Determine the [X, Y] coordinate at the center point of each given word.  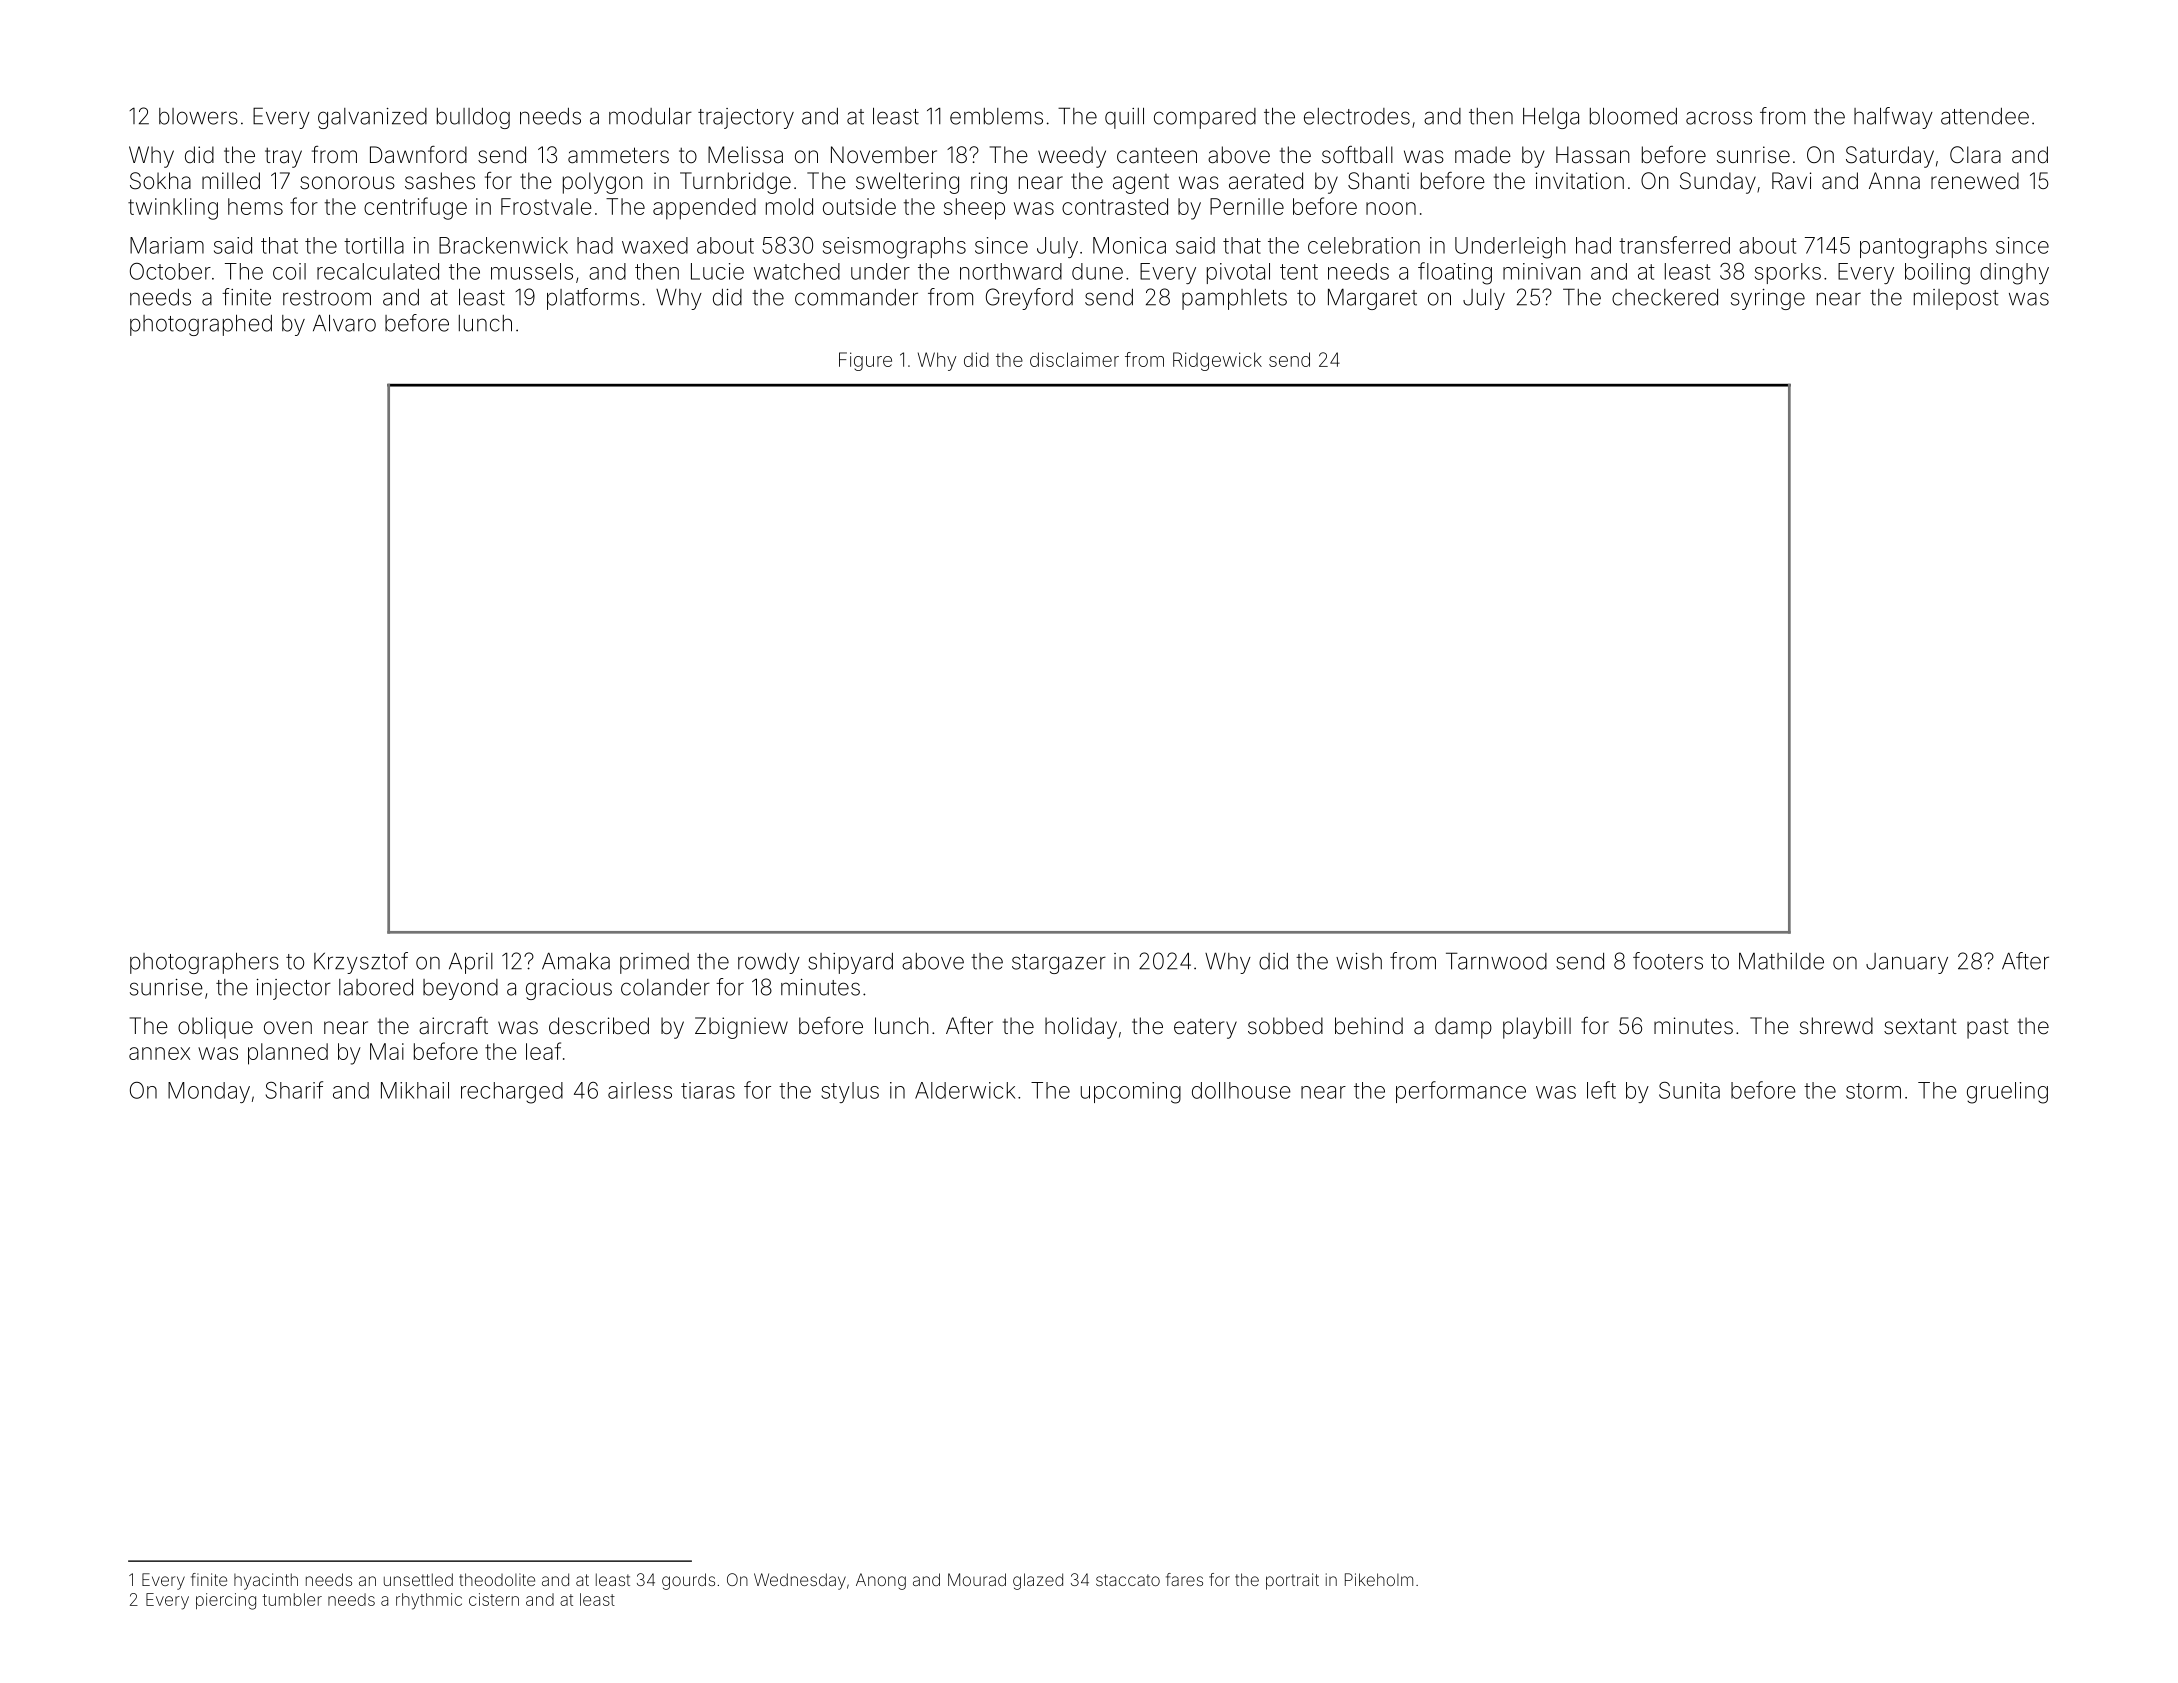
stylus [850, 1092]
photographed [201, 325]
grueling [2007, 1093]
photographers [204, 963]
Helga [1551, 118]
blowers [198, 116]
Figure [865, 361]
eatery [1205, 1028]
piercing [226, 1601]
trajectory [746, 118]
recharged [512, 1093]
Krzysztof [361, 963]
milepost [1956, 299]
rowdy [769, 963]
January [1907, 963]
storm [1873, 1091]
